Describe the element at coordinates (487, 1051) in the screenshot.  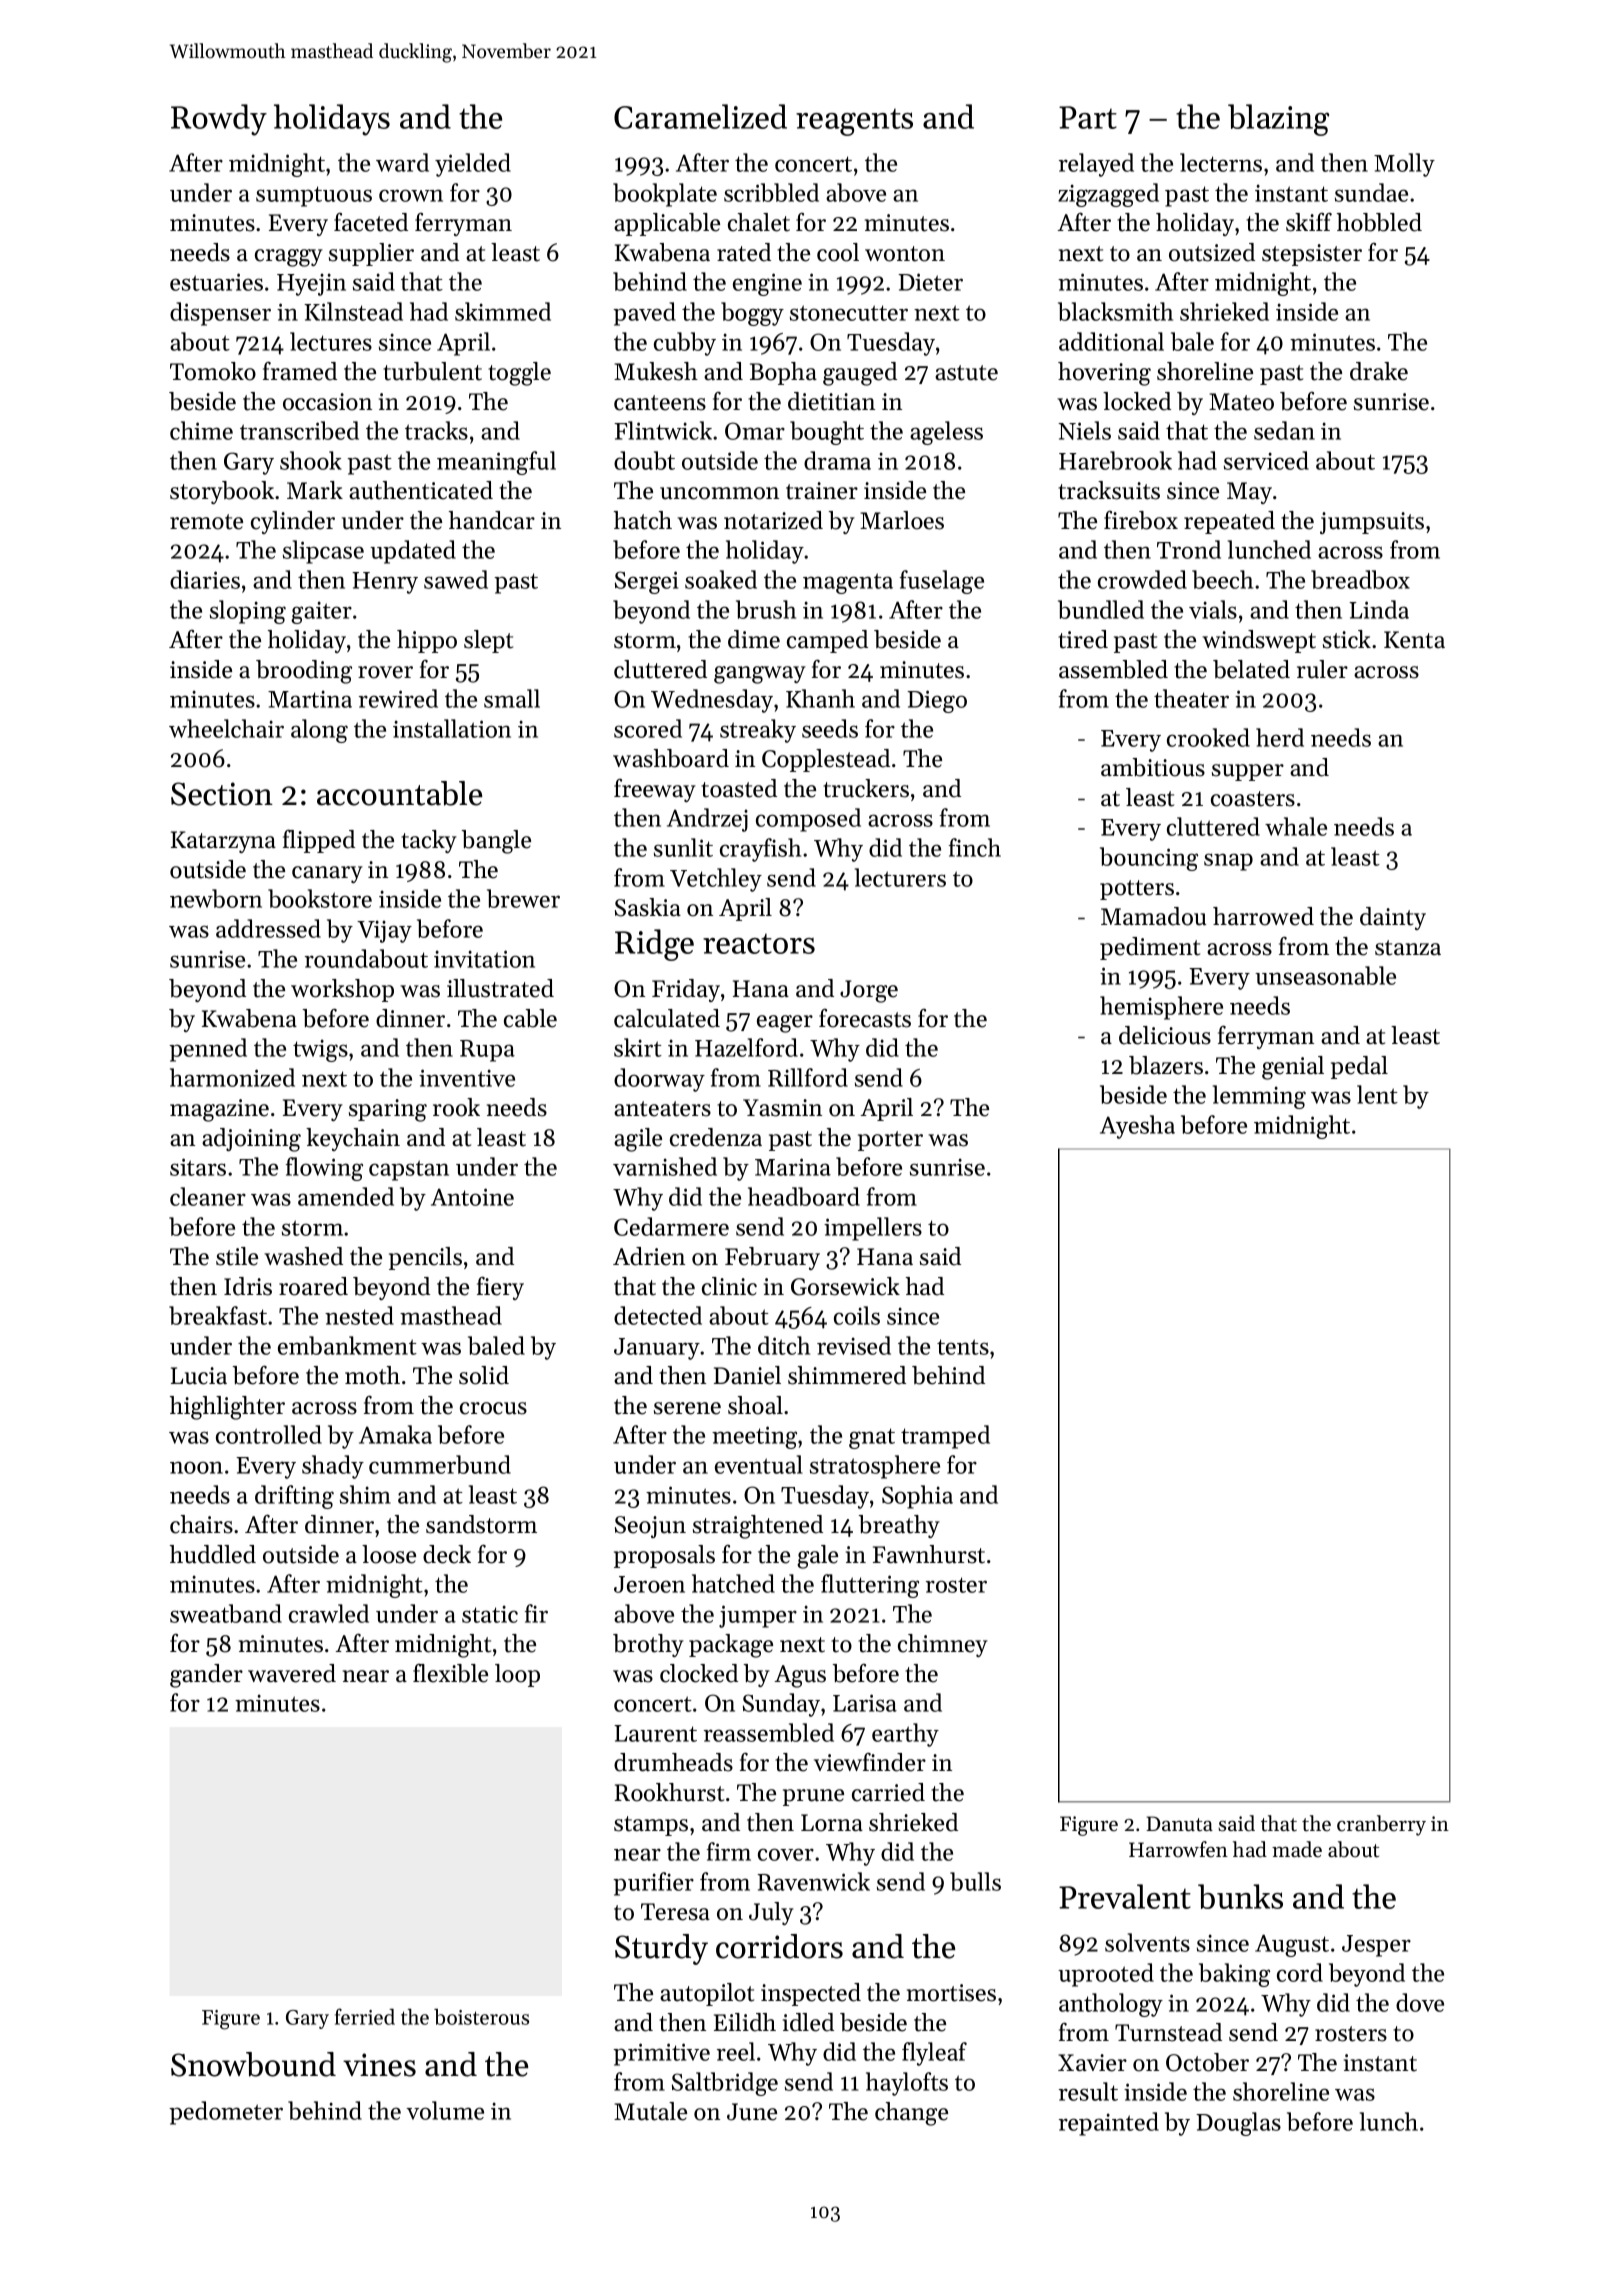
I see `Rupa` at that location.
